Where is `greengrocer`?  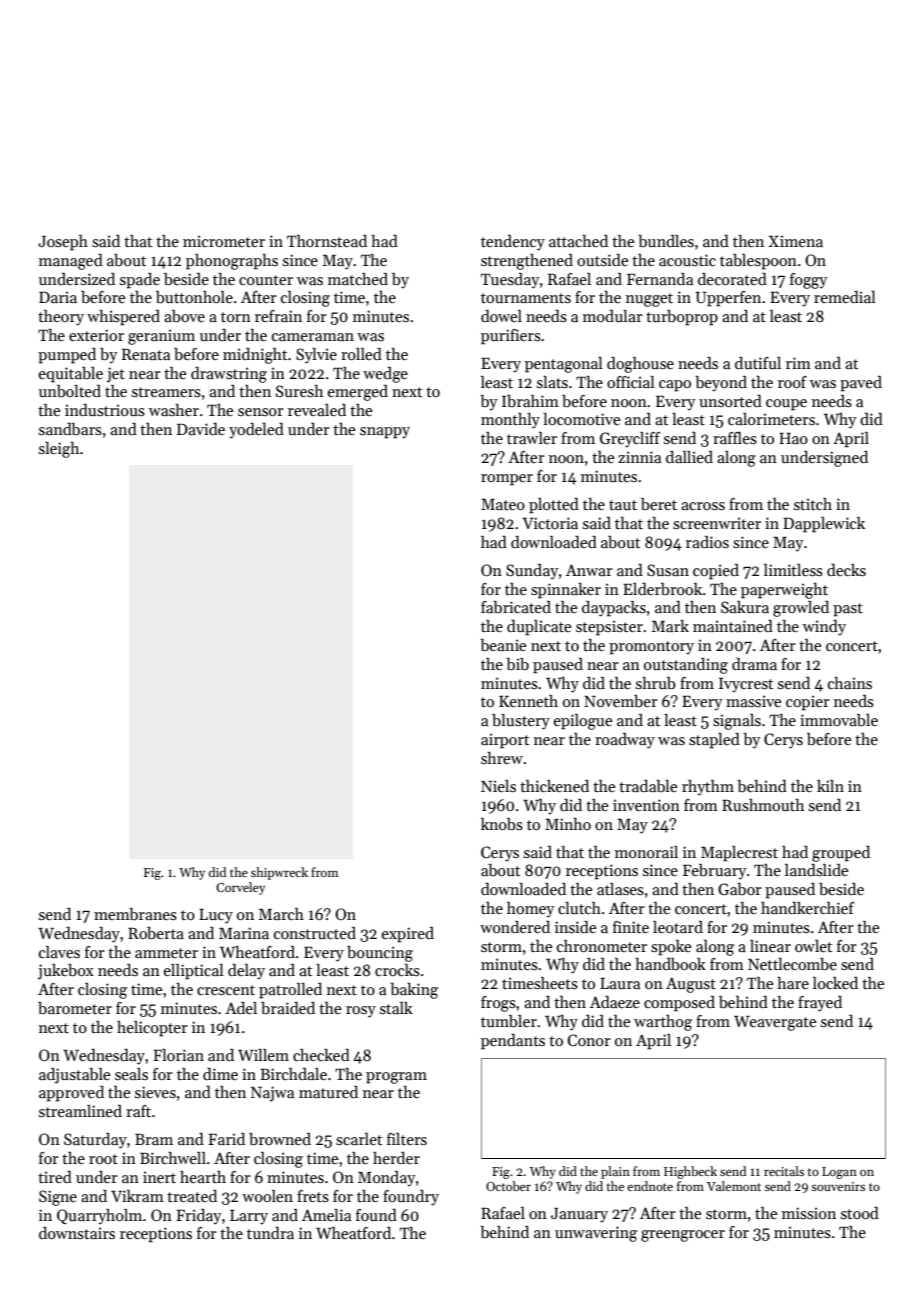
greengrocer is located at coordinates (683, 1236).
